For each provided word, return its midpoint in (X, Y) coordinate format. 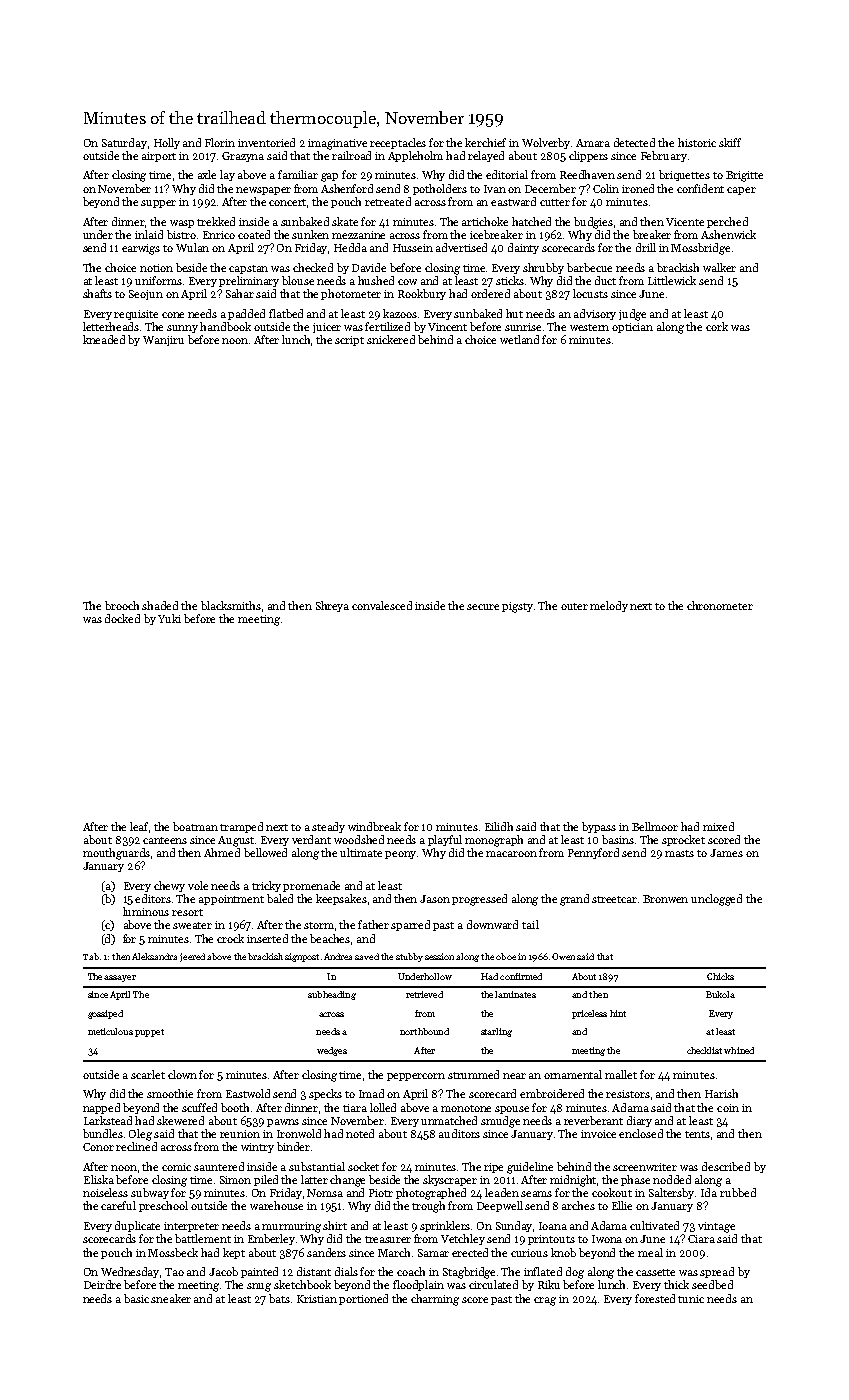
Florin (220, 142)
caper (741, 191)
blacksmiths (231, 605)
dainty (523, 248)
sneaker (171, 1298)
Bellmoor (655, 826)
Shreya (332, 606)
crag (545, 1301)
